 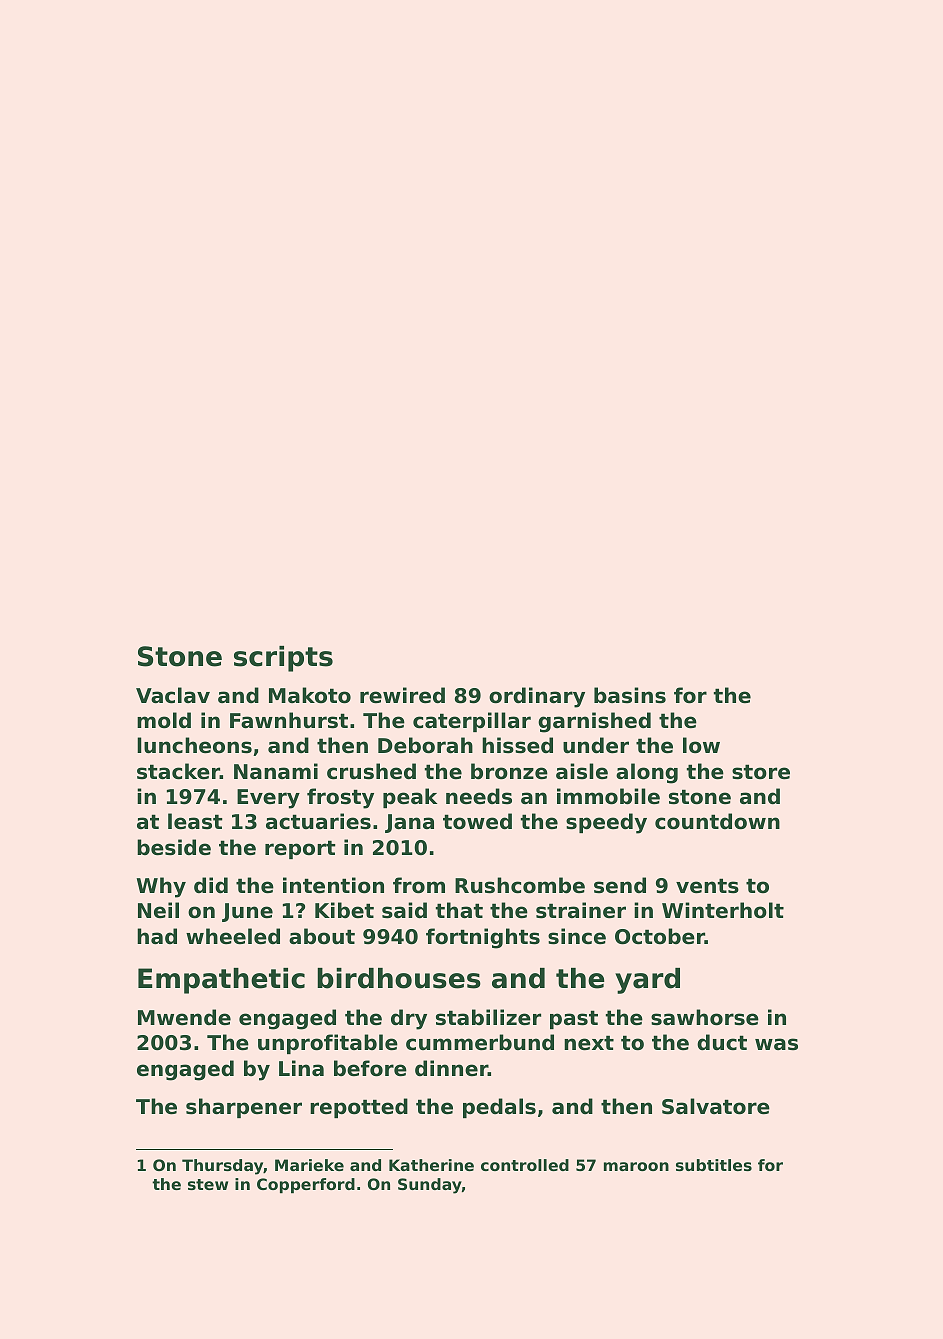 What do you see at coordinates (244, 1108) in the screenshot?
I see `sharpener` at bounding box center [244, 1108].
